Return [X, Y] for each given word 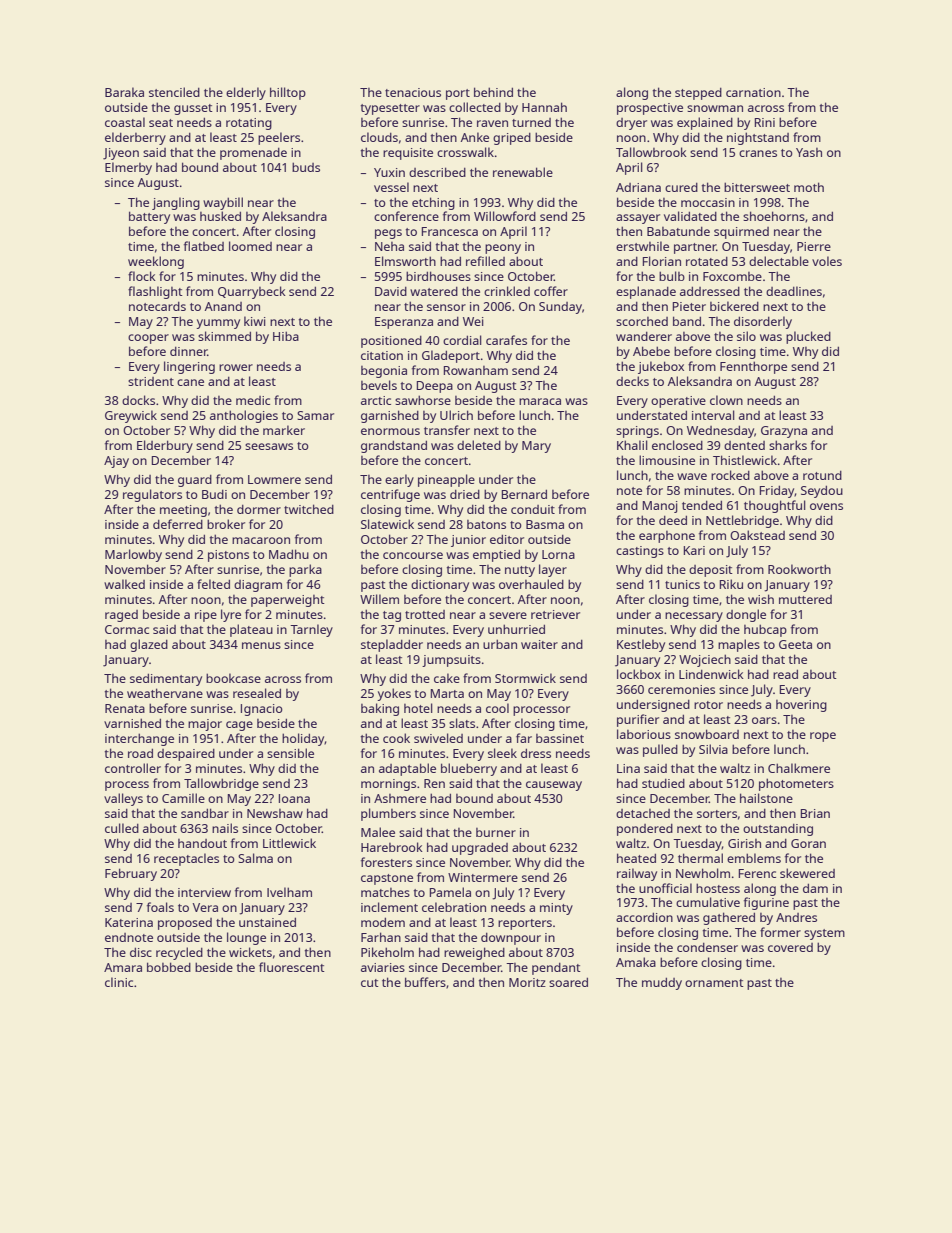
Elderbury [165, 446]
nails [225, 828]
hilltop [288, 93]
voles [827, 261]
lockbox [639, 674]
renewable [523, 172]
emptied [496, 556]
